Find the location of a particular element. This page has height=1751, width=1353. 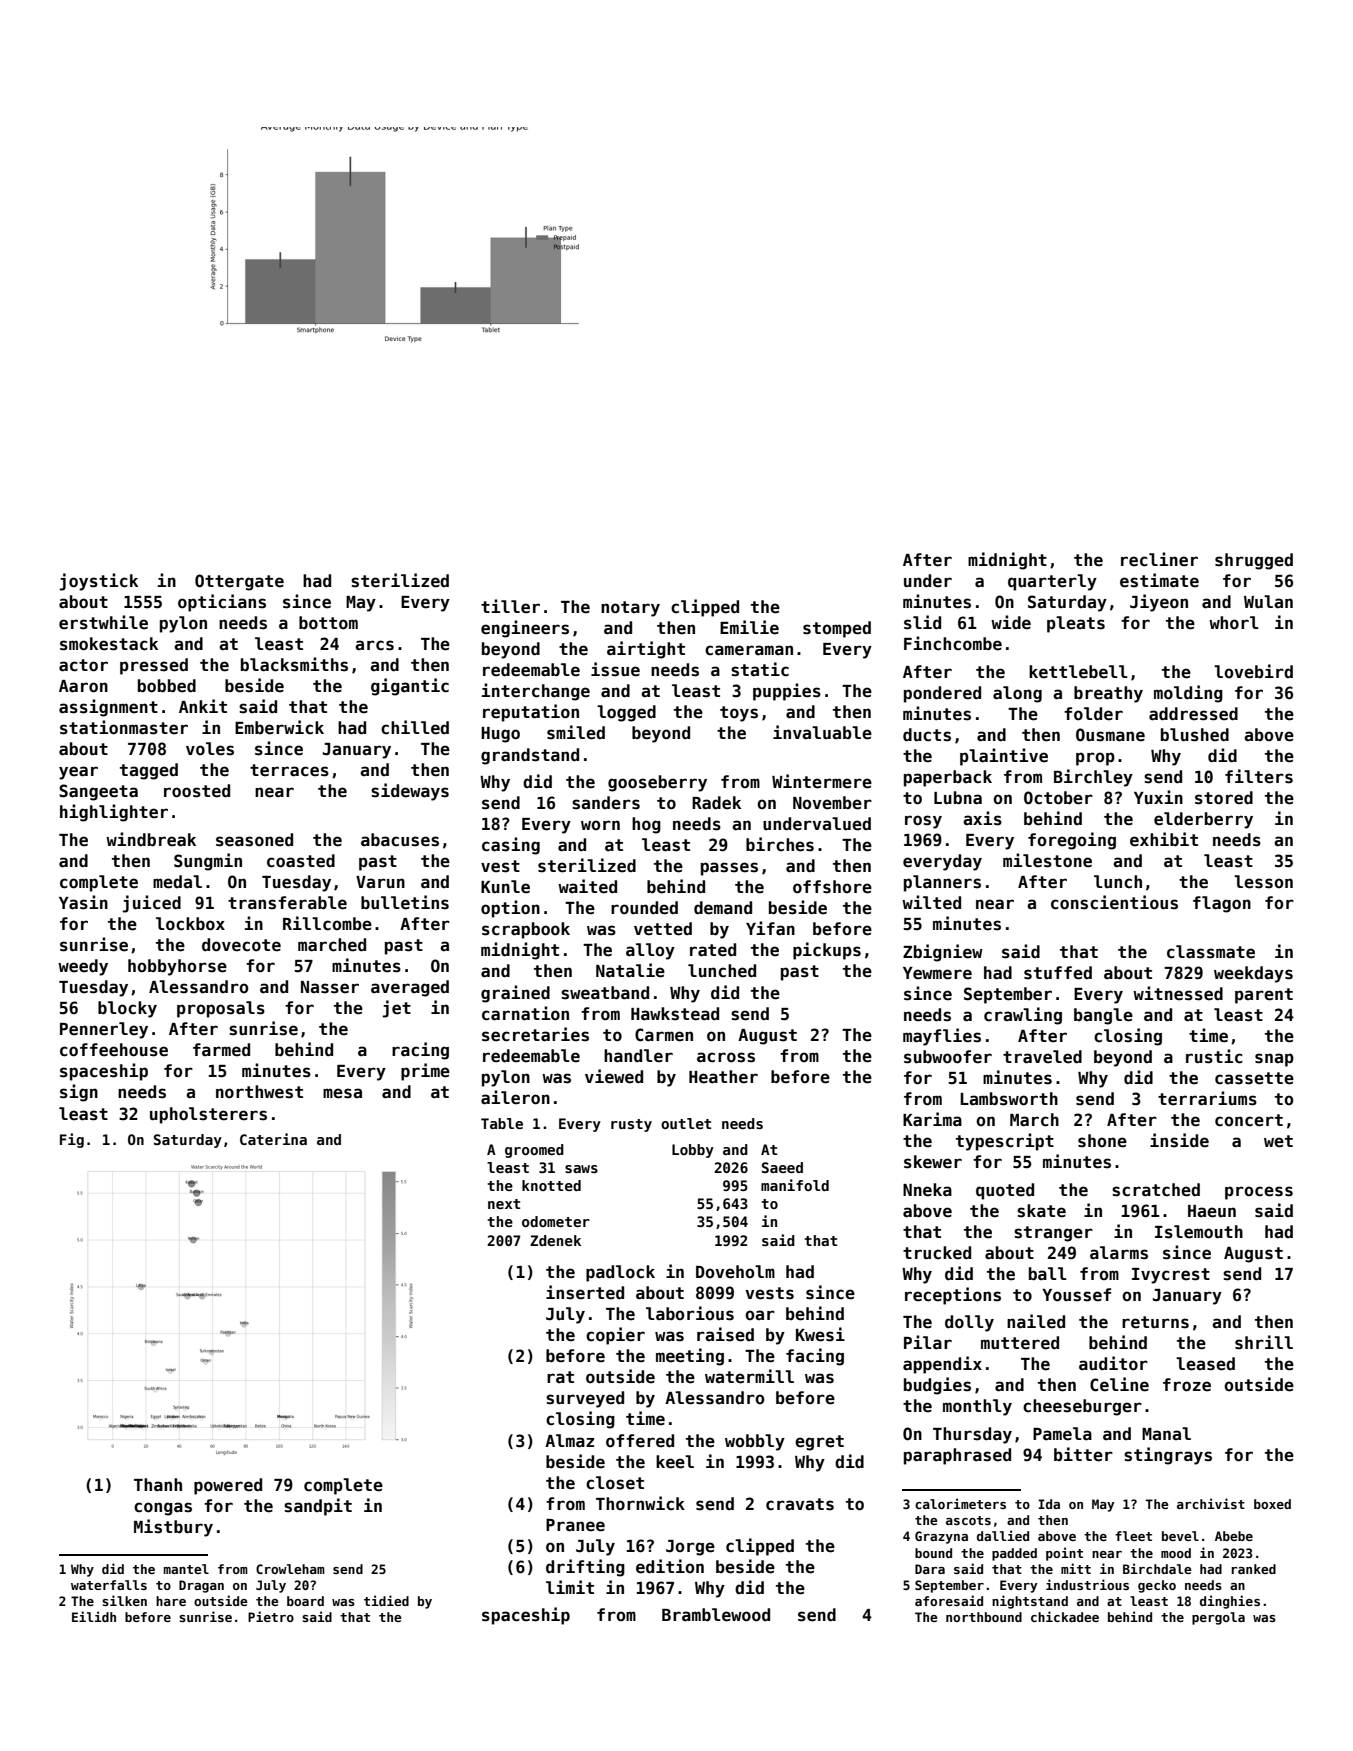

offshore is located at coordinates (832, 887).
